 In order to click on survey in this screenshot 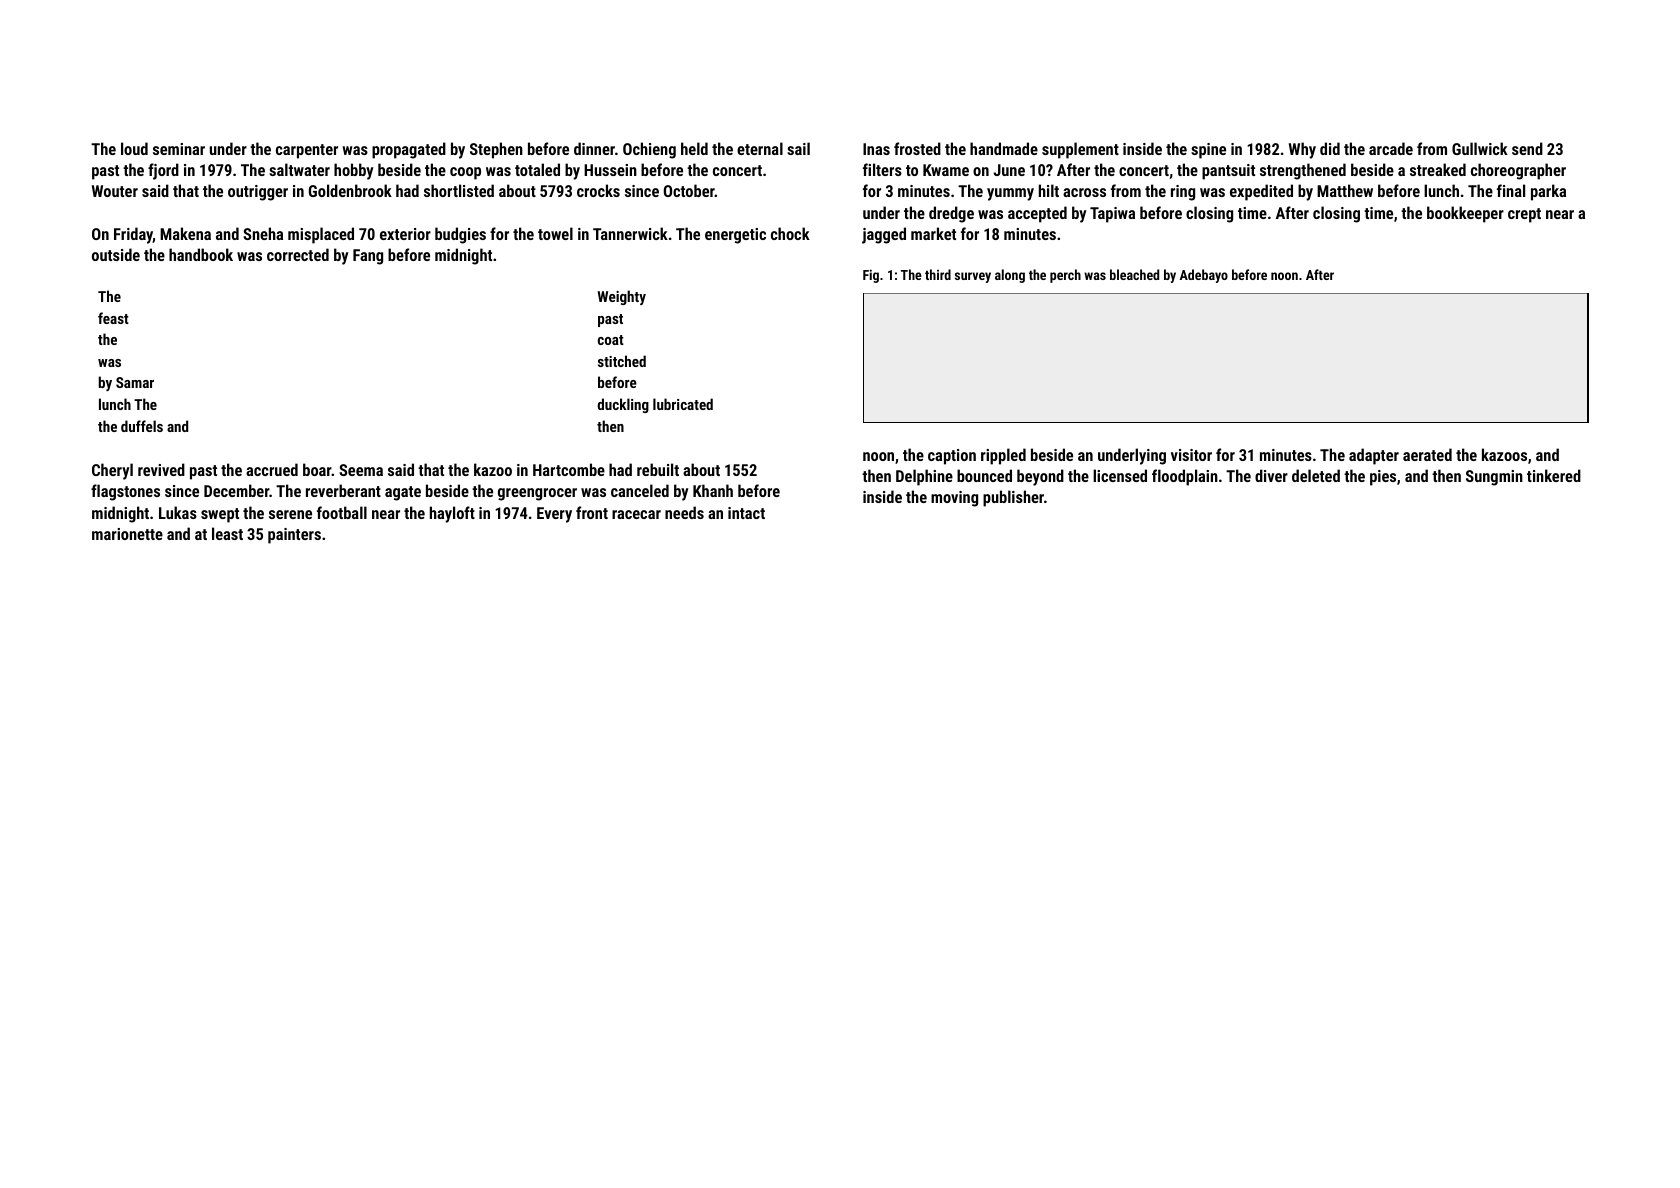, I will do `click(973, 277)`.
